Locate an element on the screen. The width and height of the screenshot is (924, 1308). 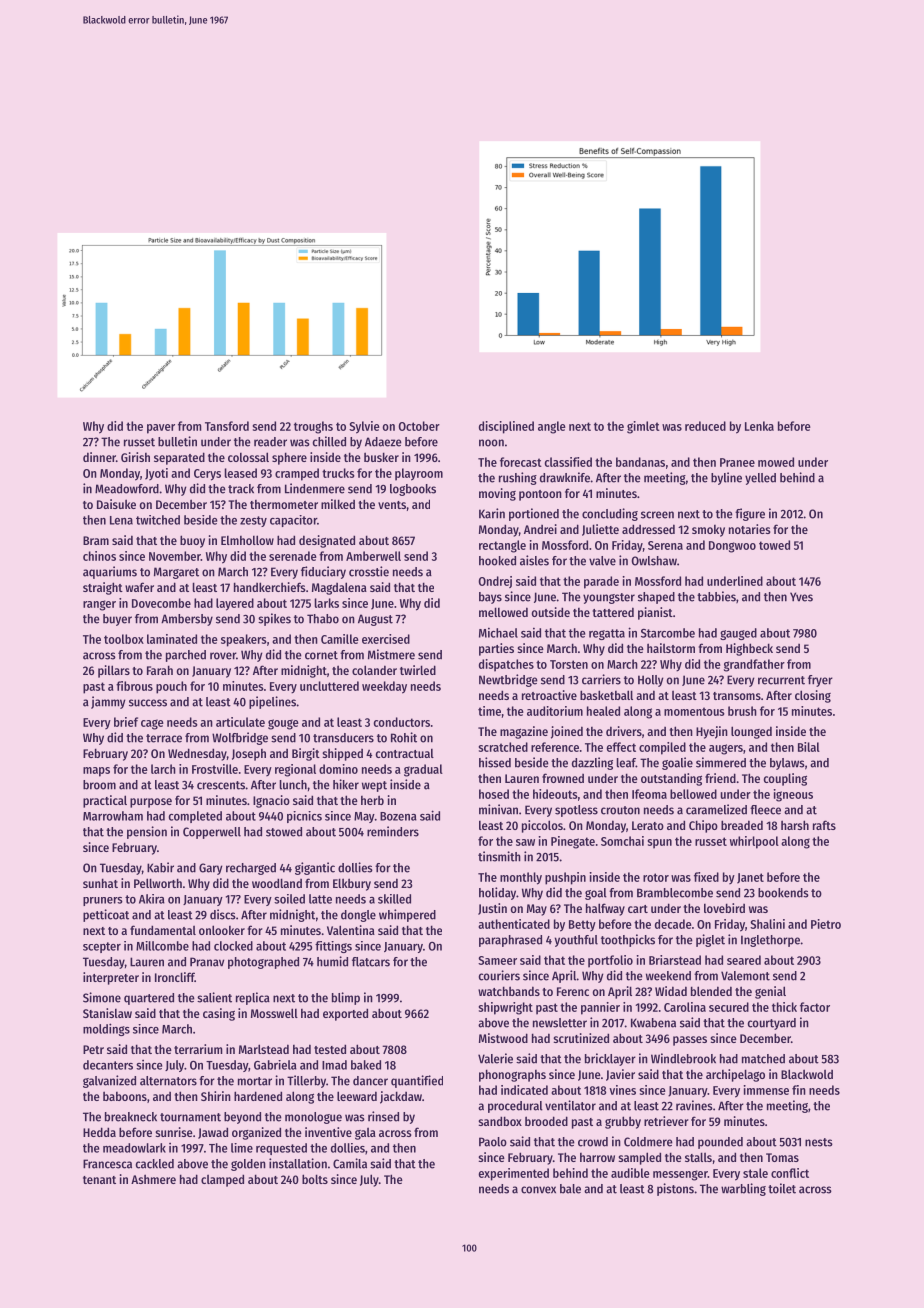
bale is located at coordinates (570, 1189).
